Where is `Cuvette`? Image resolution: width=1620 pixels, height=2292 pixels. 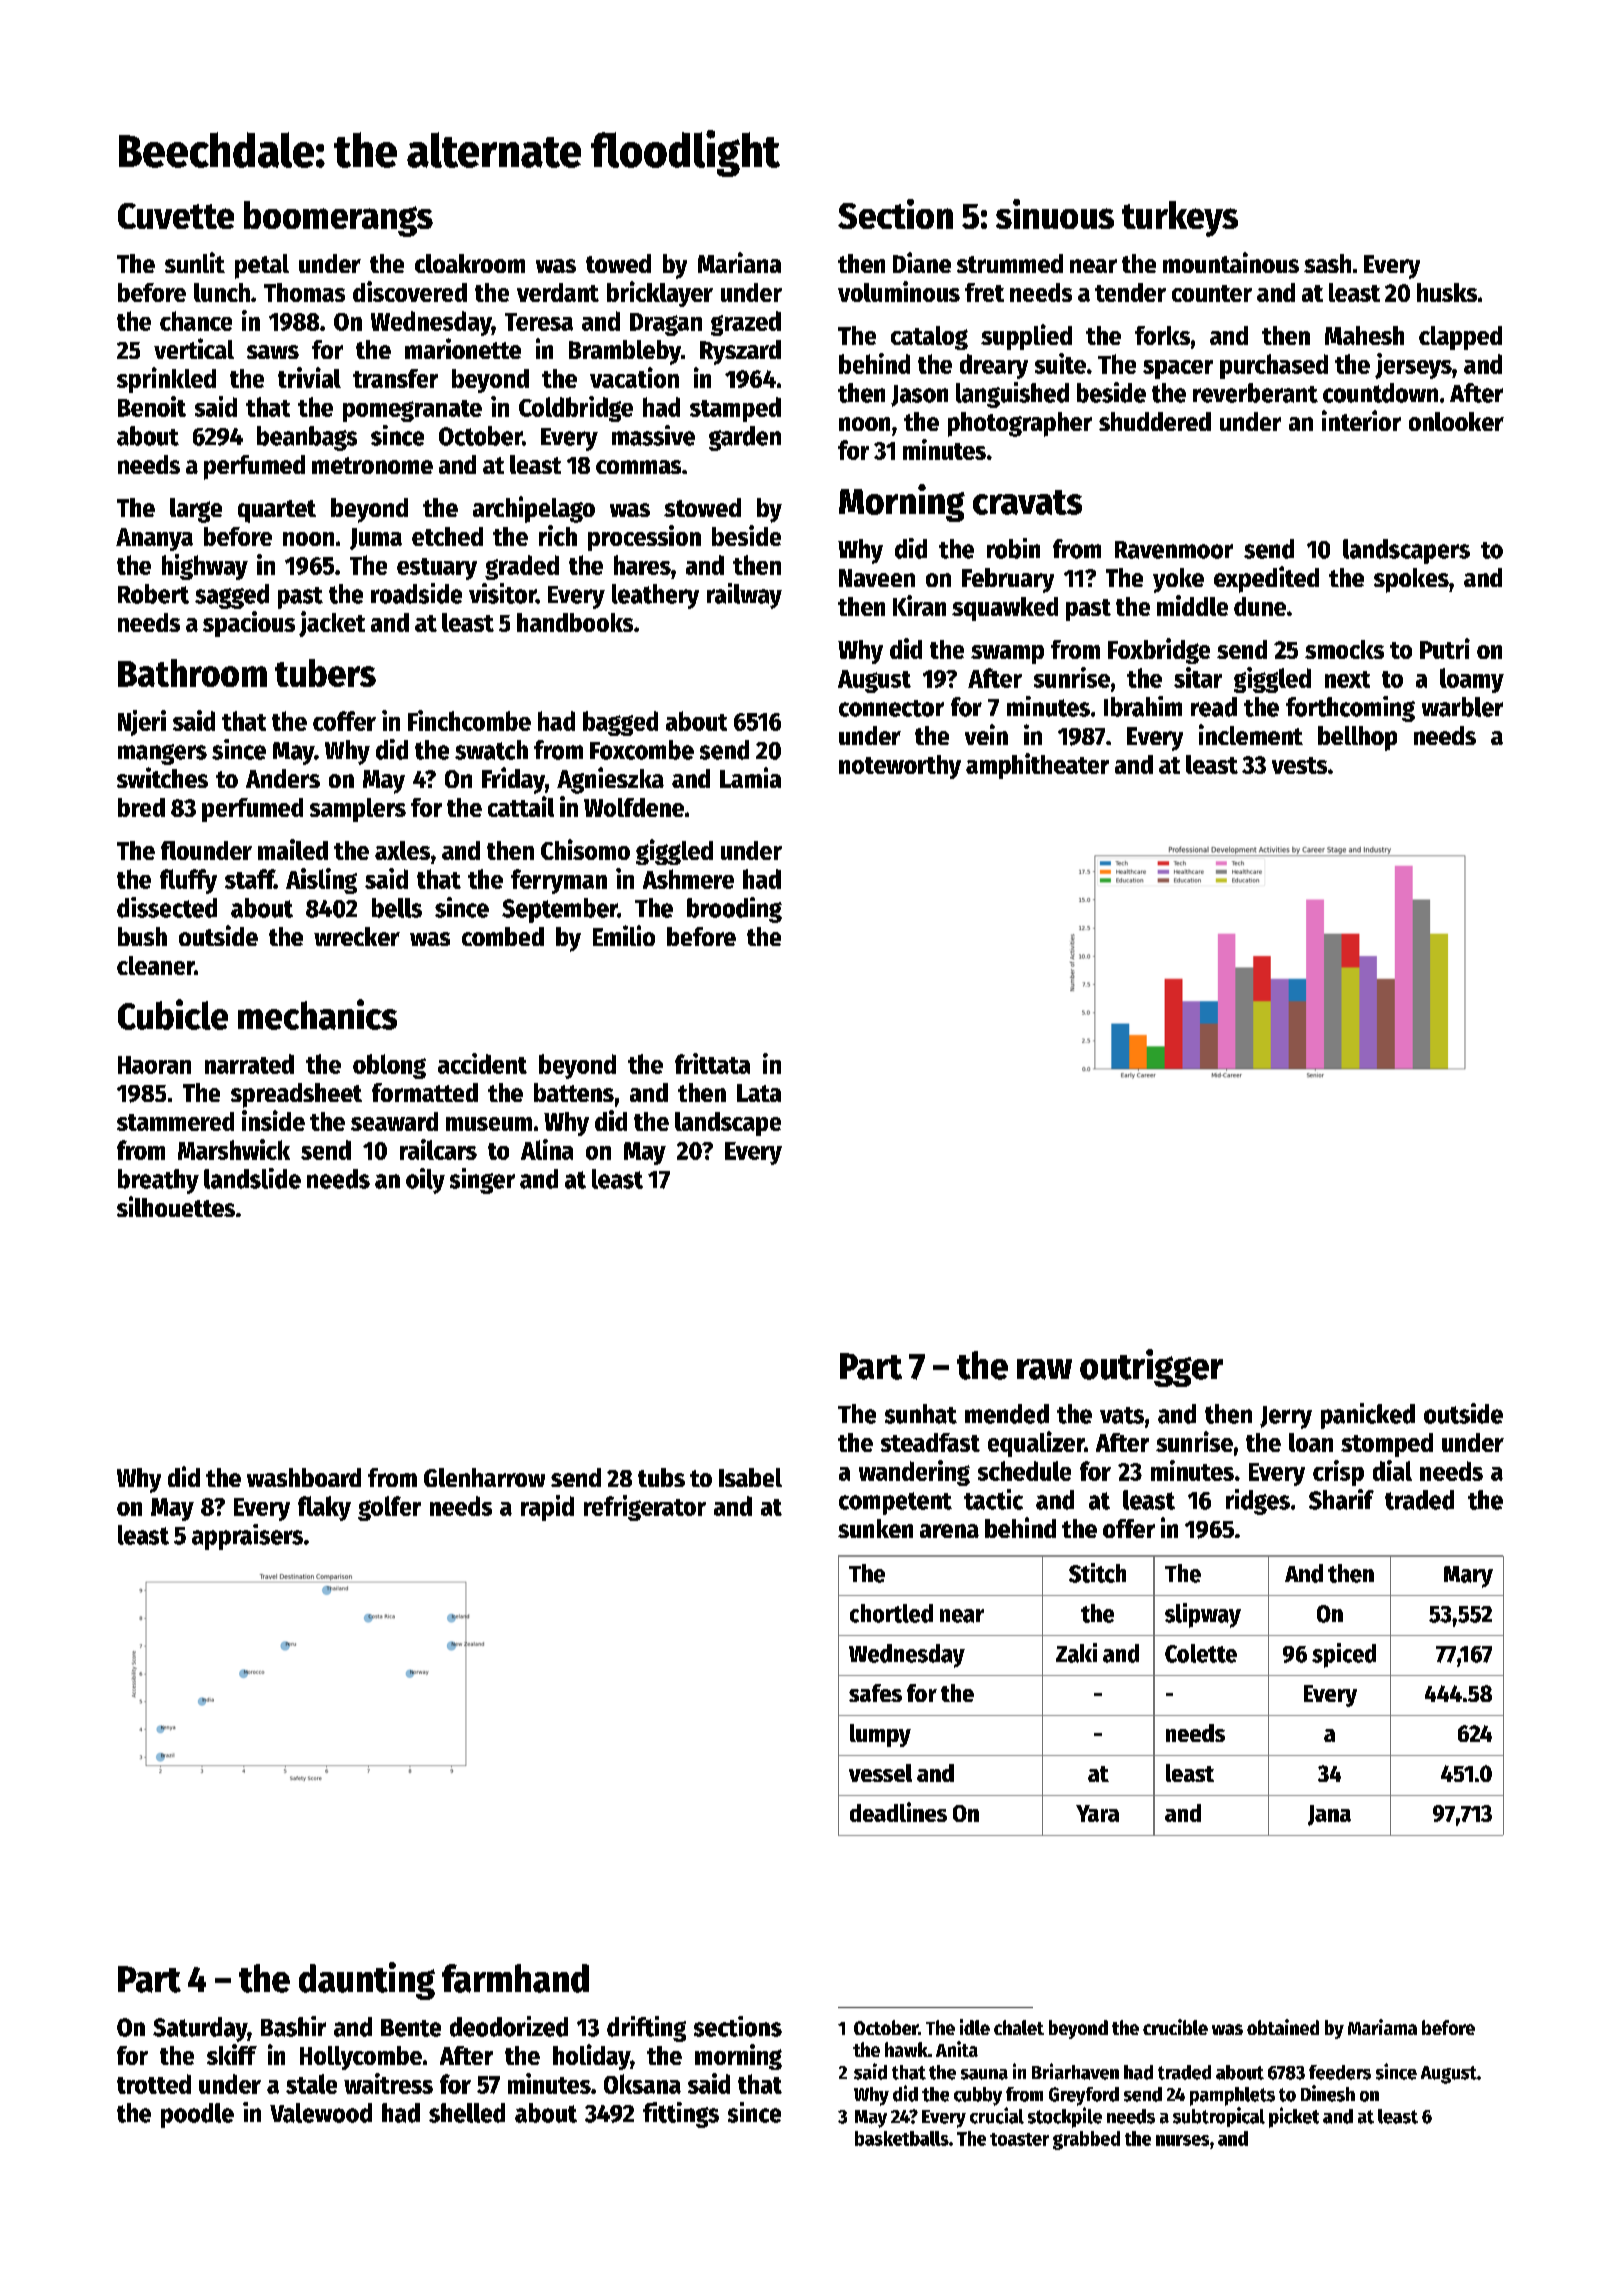 Cuvette is located at coordinates (176, 216).
